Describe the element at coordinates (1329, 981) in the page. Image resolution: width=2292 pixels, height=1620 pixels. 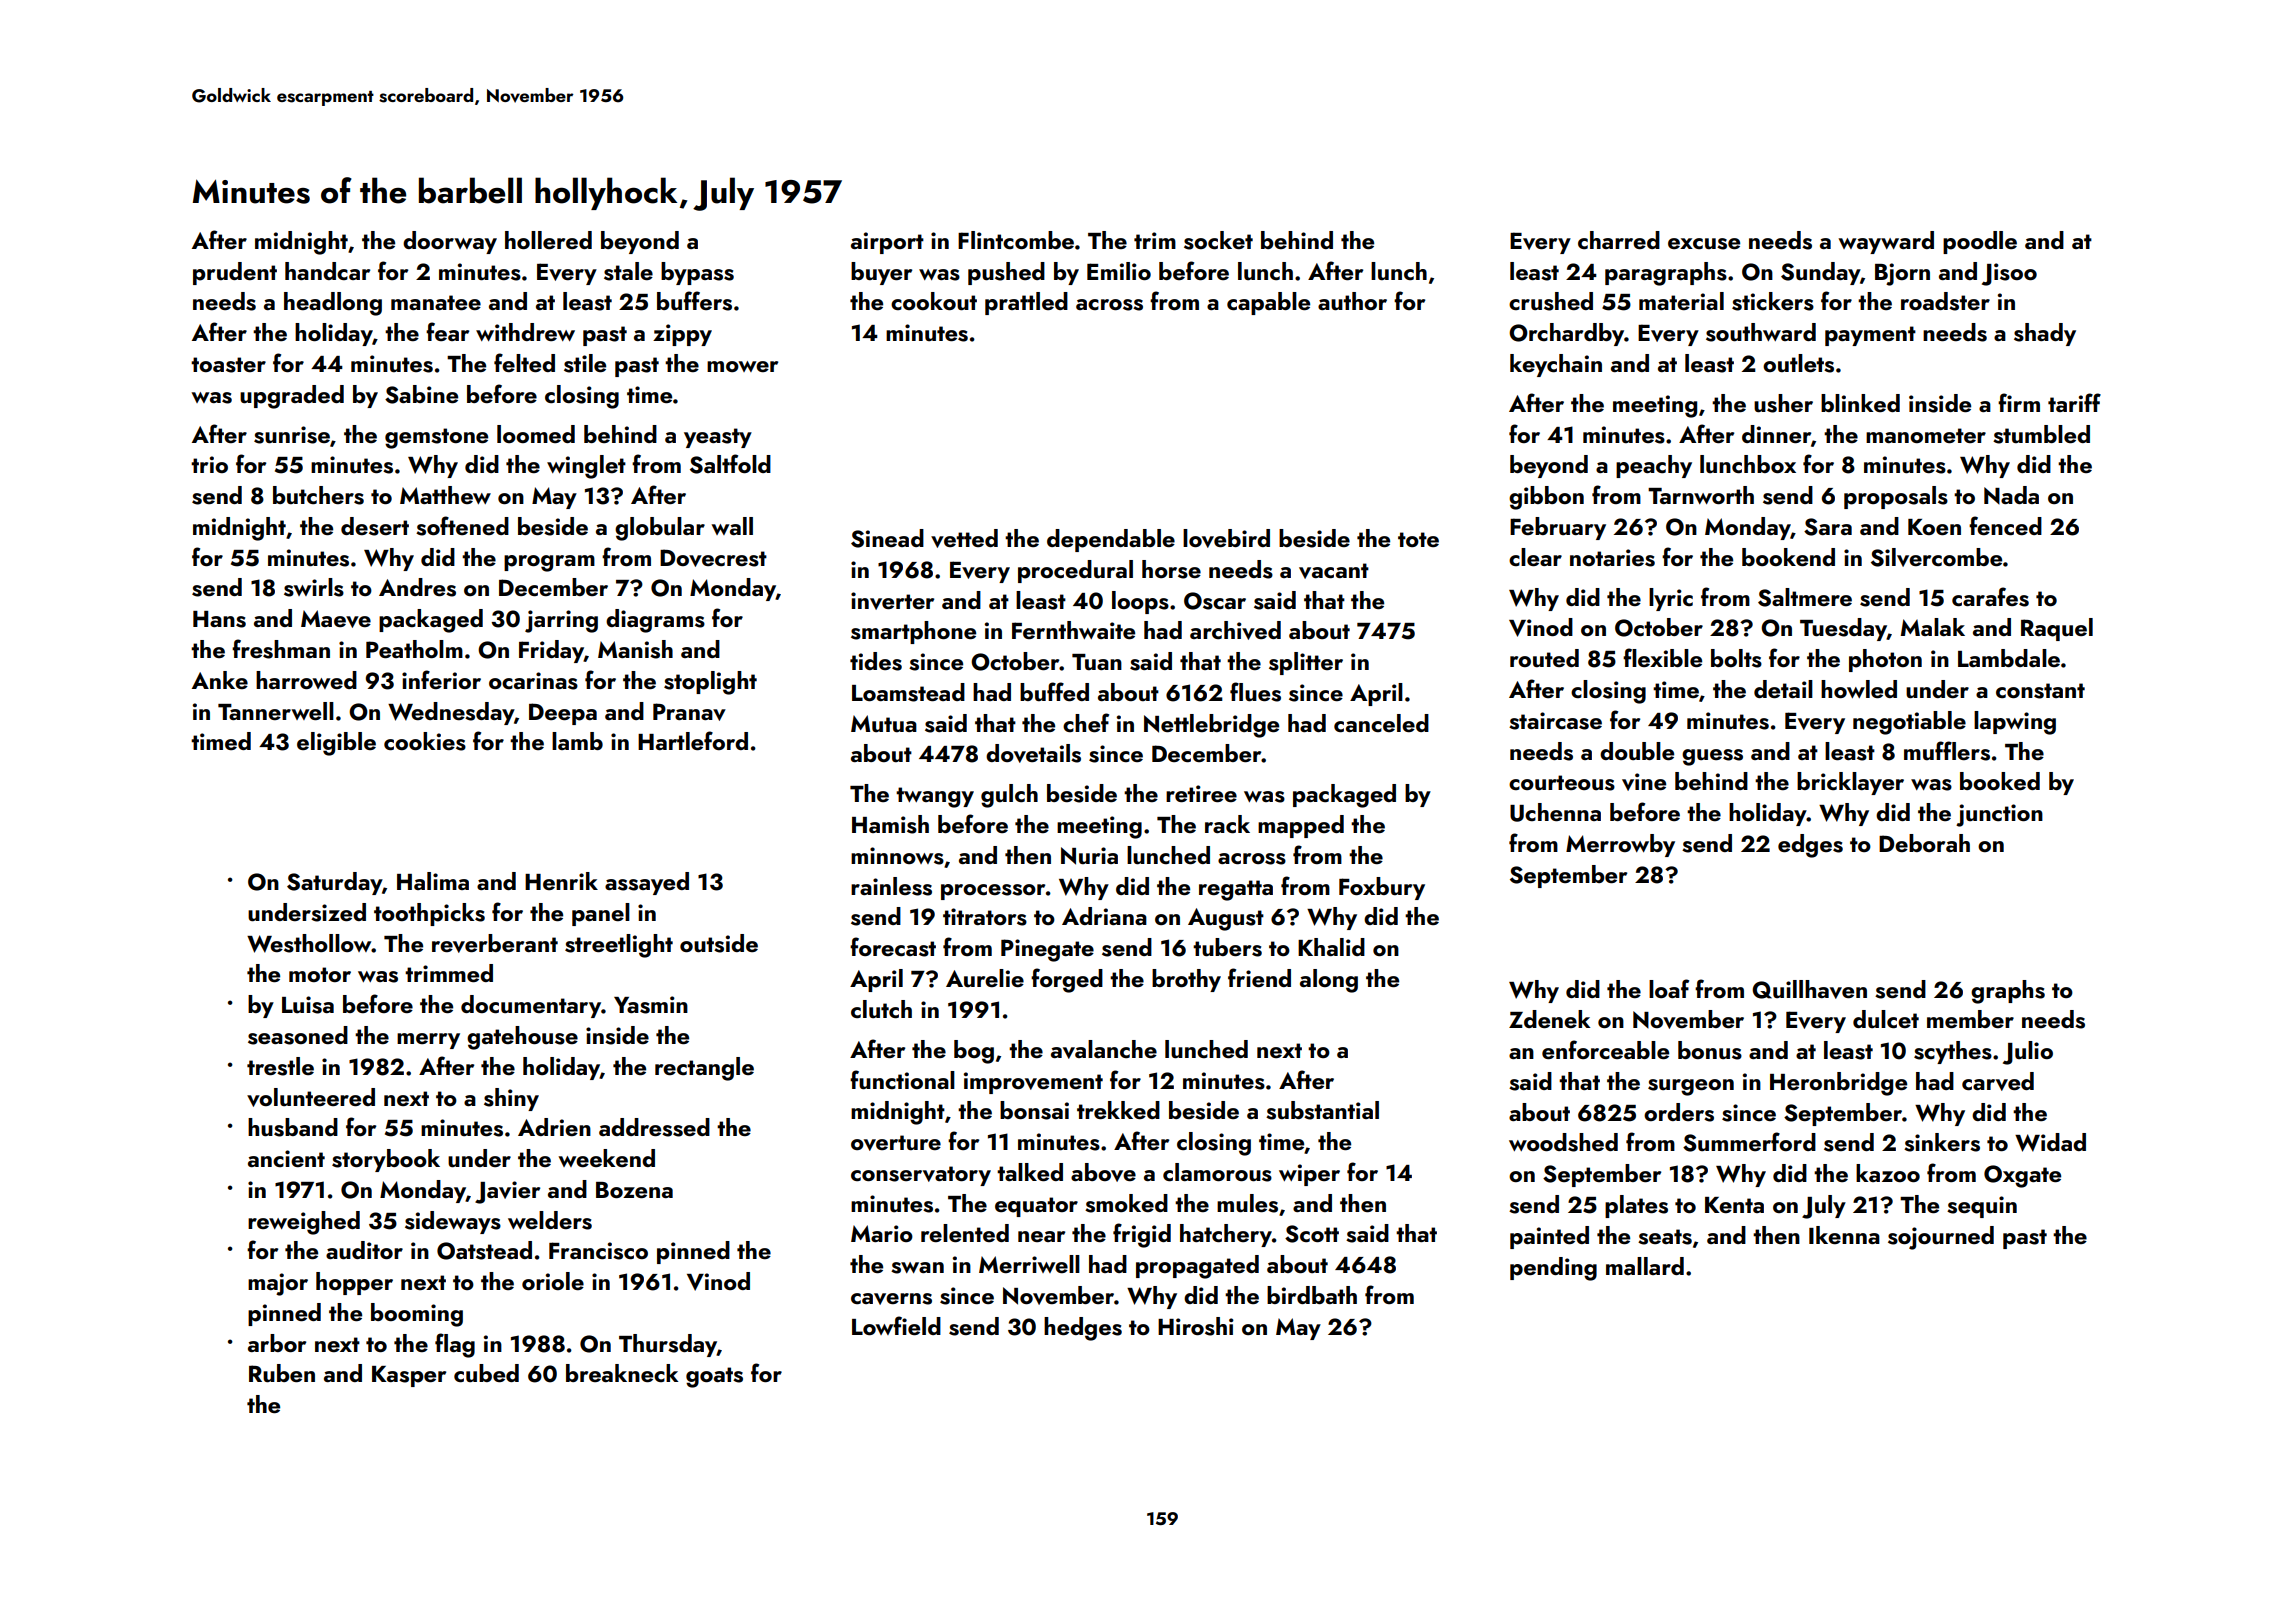
I see `along` at that location.
